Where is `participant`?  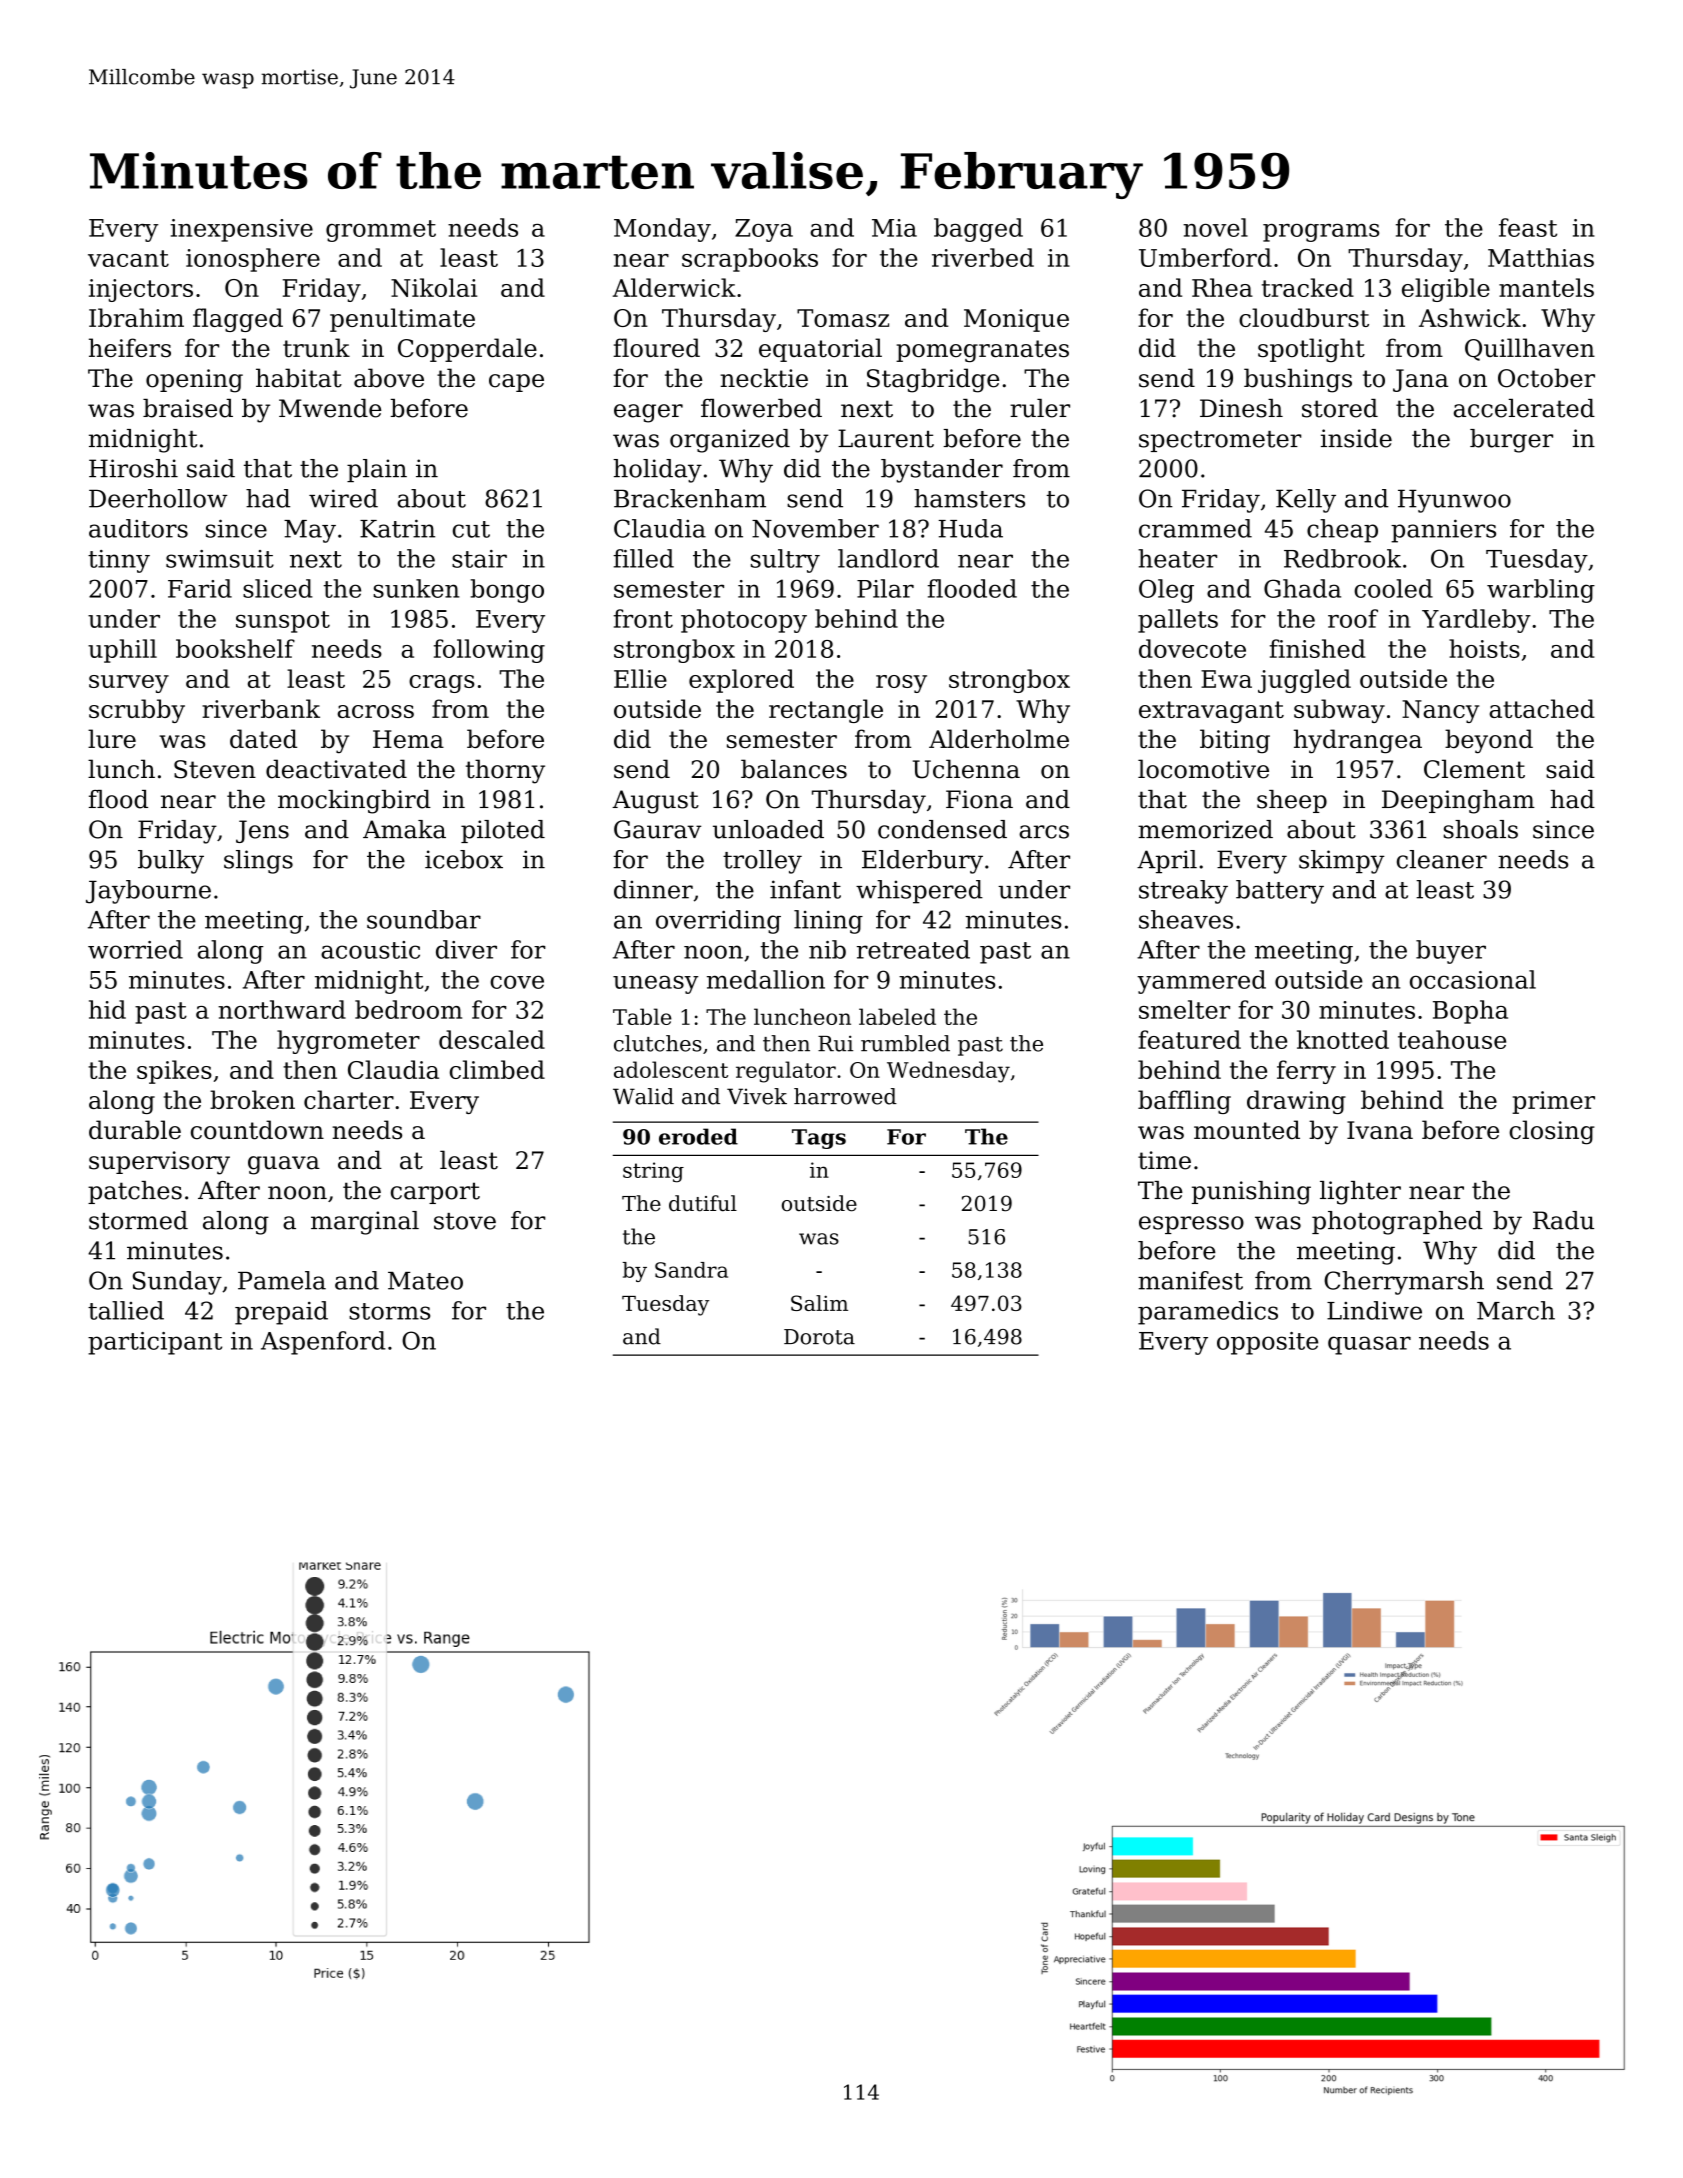
participant is located at coordinates (155, 1343).
